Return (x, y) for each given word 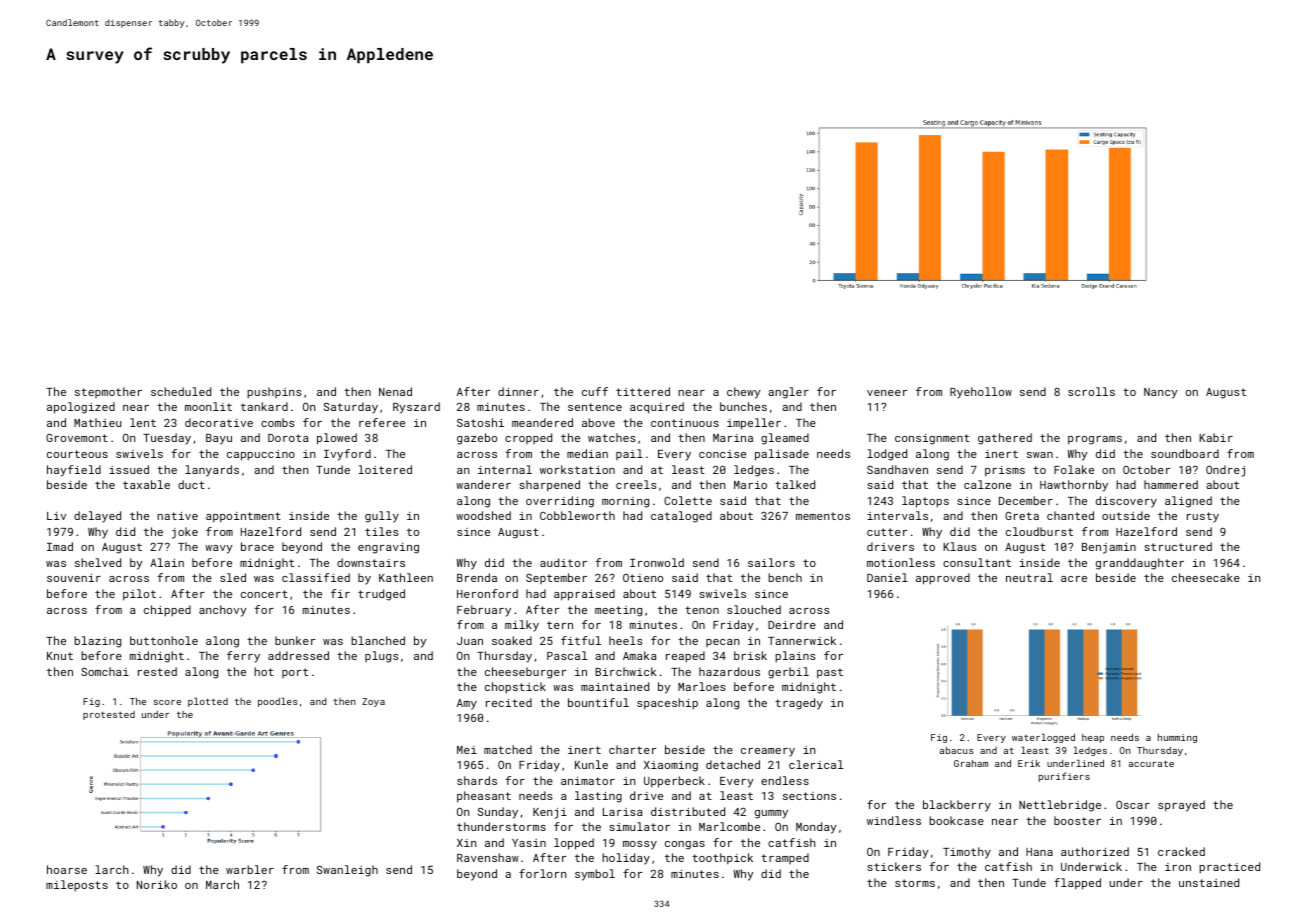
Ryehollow (981, 393)
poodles (278, 702)
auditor (563, 562)
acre (1074, 579)
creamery (768, 752)
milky (522, 626)
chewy (744, 393)
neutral (1029, 577)
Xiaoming (671, 766)
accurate (1151, 763)
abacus (957, 750)
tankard (264, 406)
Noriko (157, 884)
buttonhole (164, 640)
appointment (243, 517)
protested (109, 715)
